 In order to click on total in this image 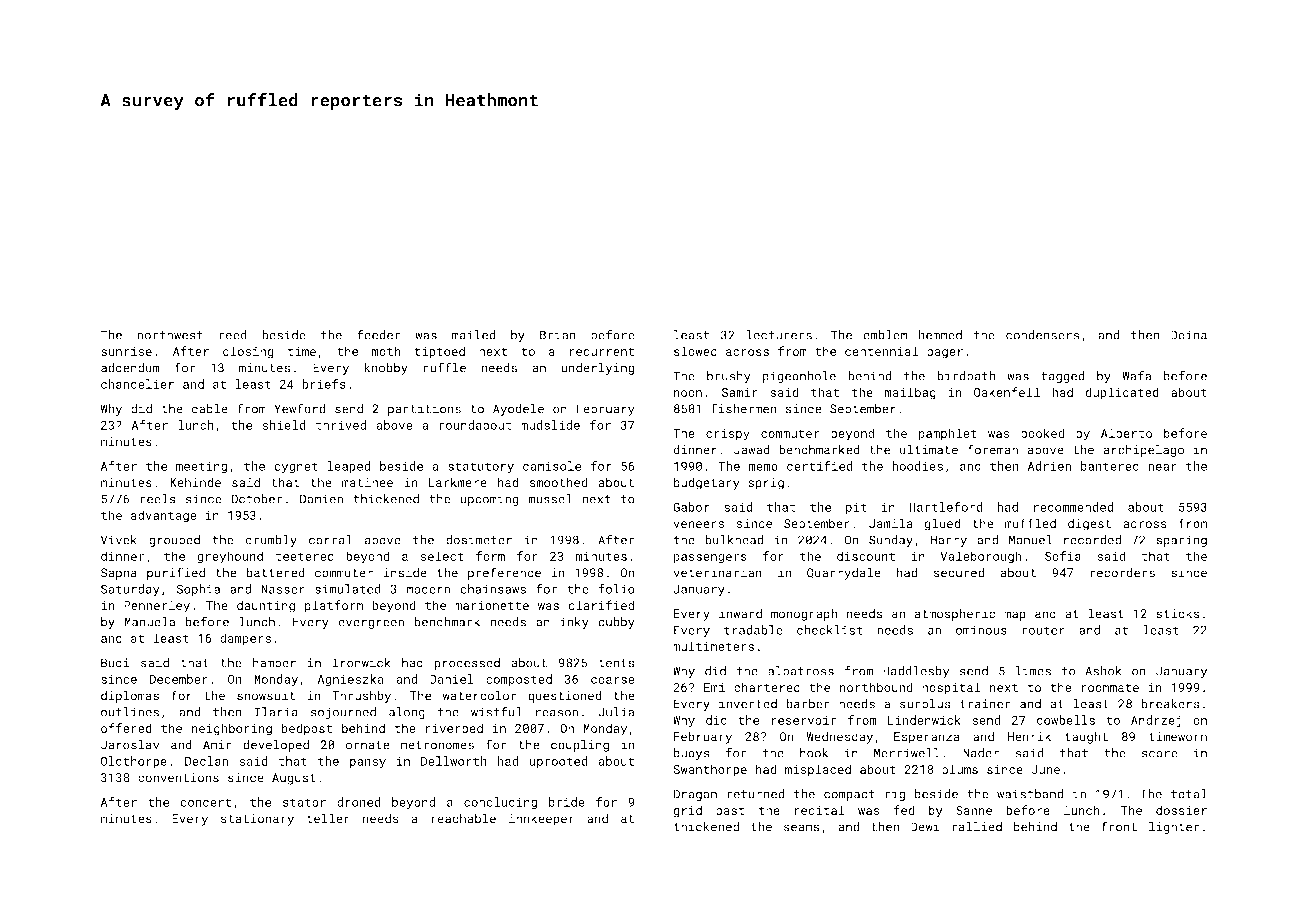, I will do `click(1189, 794)`.
